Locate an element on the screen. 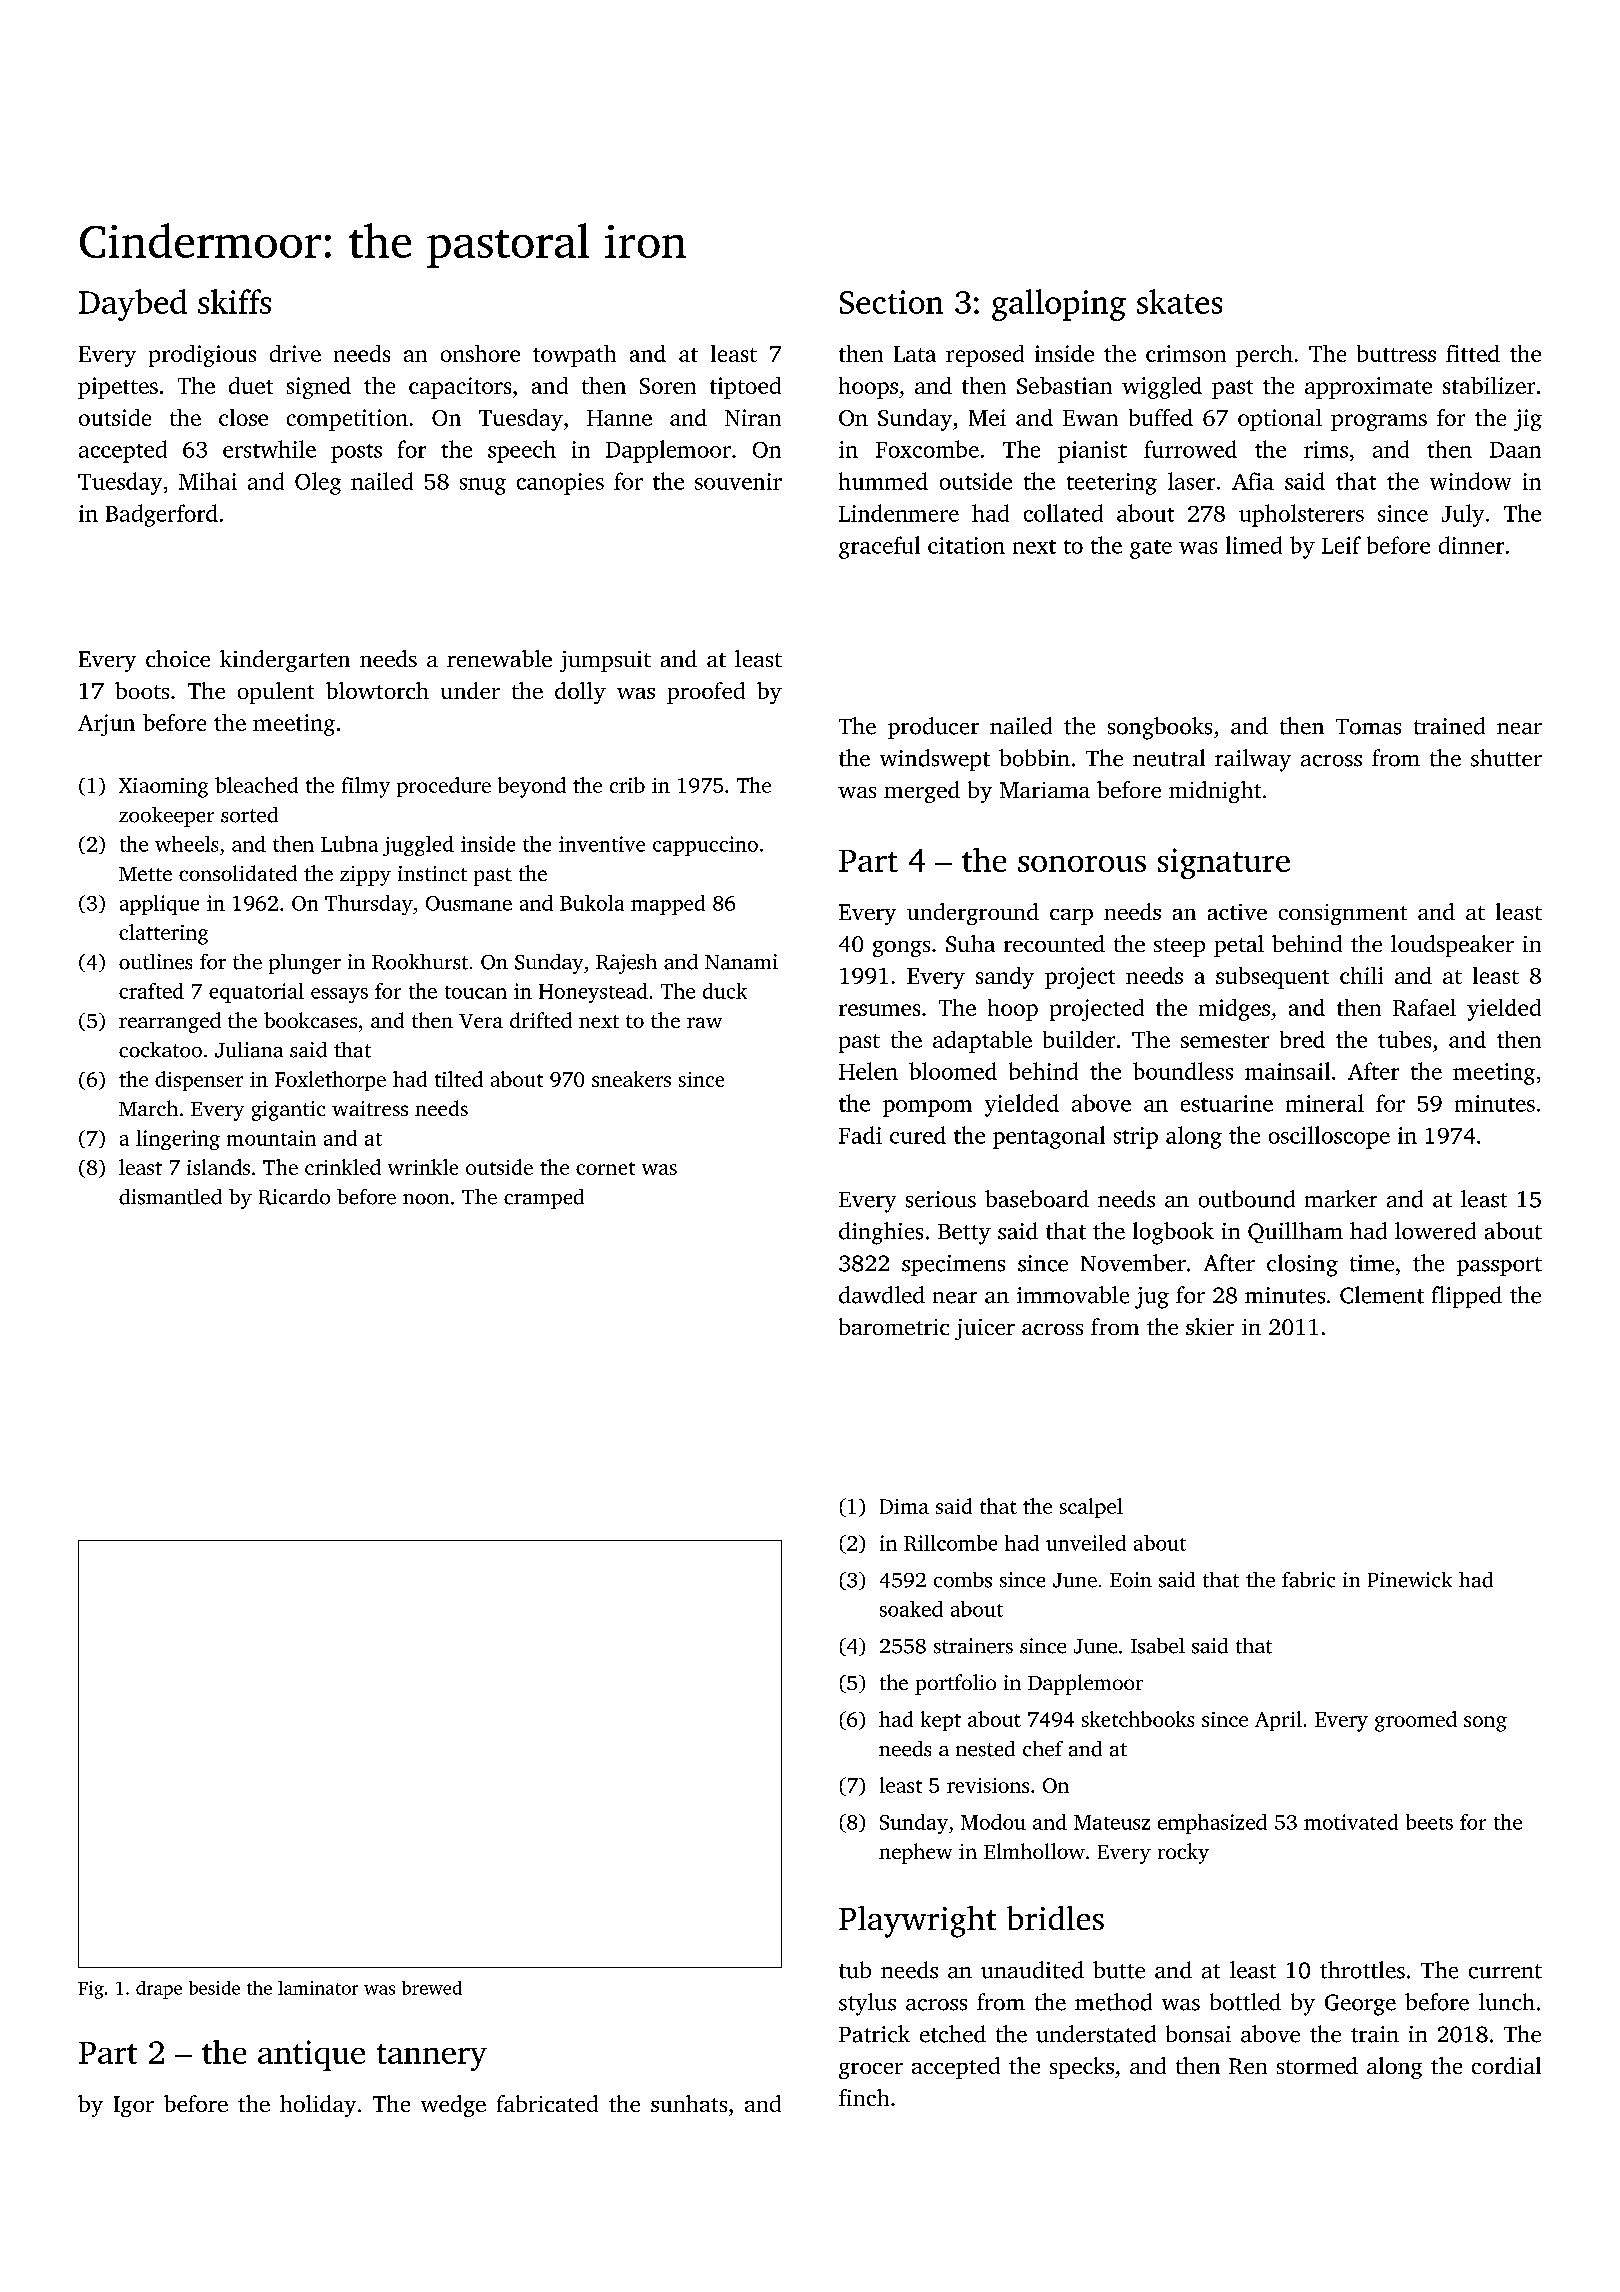  skates is located at coordinates (1179, 301).
